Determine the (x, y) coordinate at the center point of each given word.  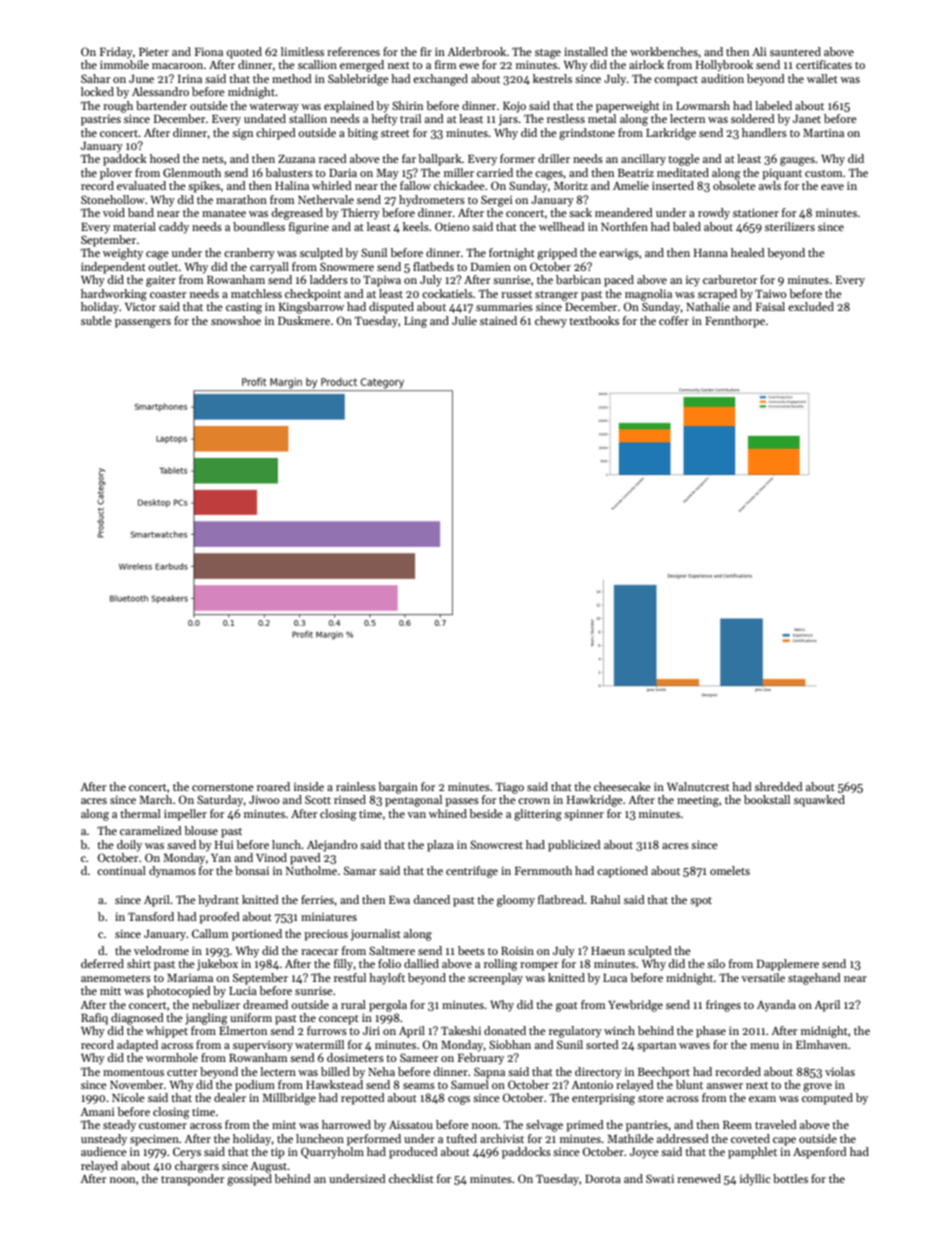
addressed (683, 1138)
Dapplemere (788, 965)
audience (104, 1151)
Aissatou (411, 1124)
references (353, 51)
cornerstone (223, 787)
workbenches (664, 51)
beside (486, 813)
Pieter (154, 52)
